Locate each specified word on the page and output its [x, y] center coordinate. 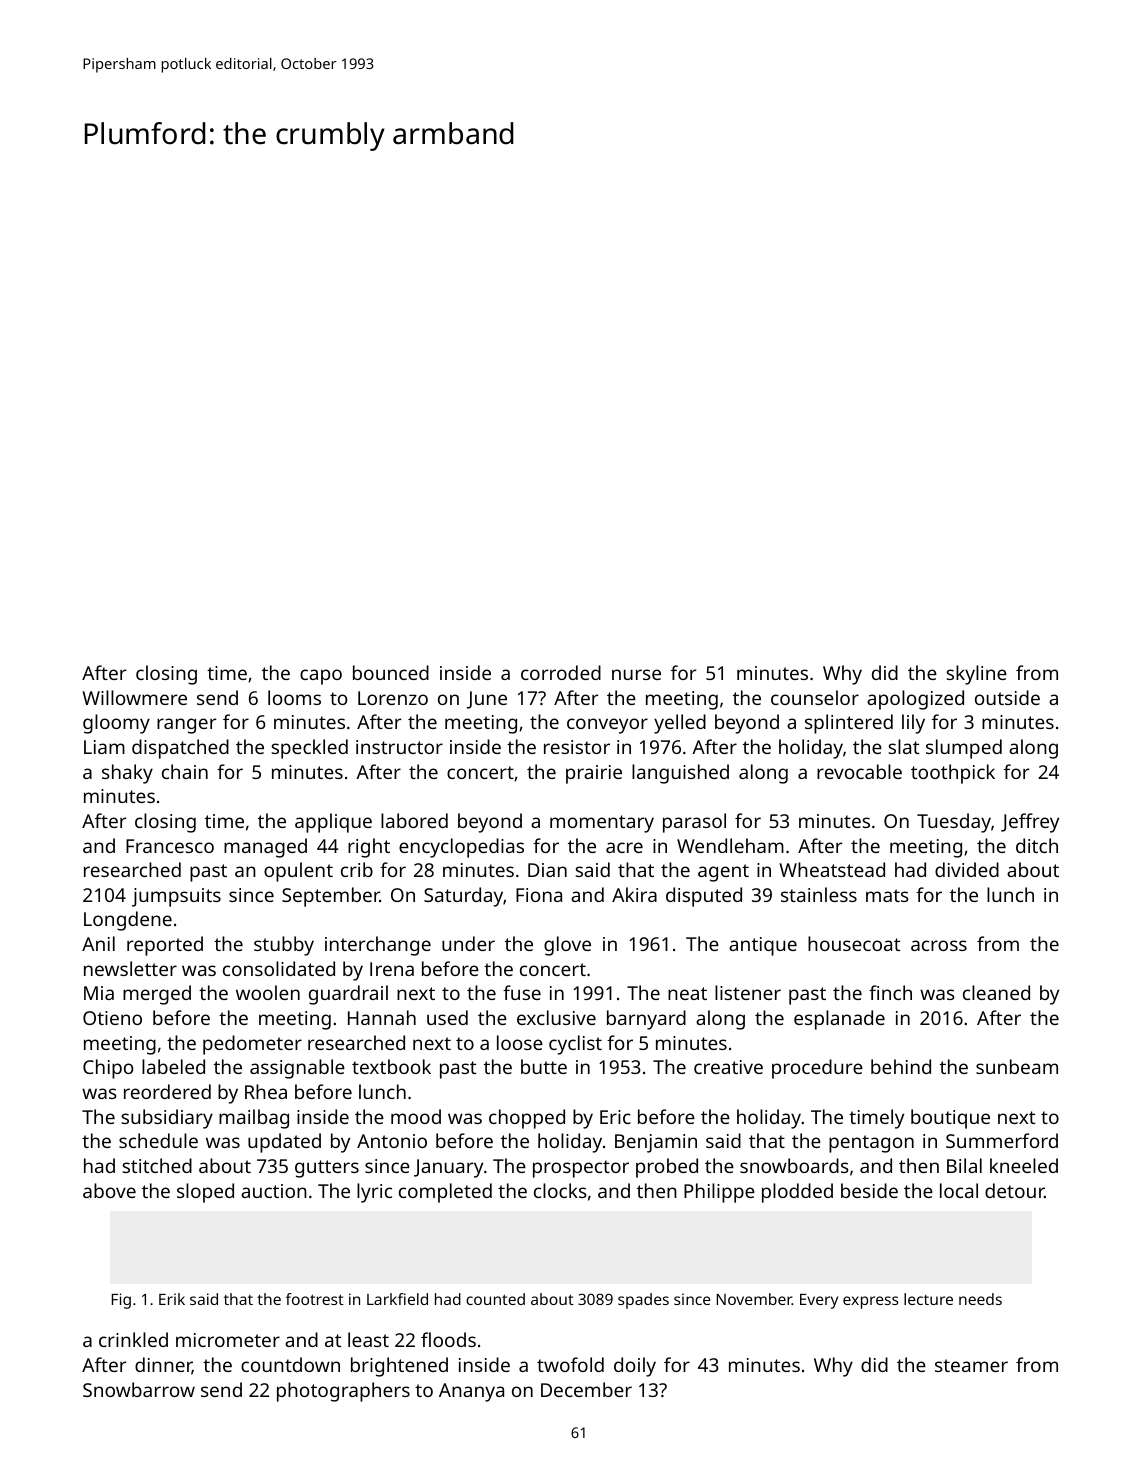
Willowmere [134, 697]
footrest [315, 1299]
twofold [570, 1364]
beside [869, 1190]
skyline [977, 675]
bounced [391, 672]
